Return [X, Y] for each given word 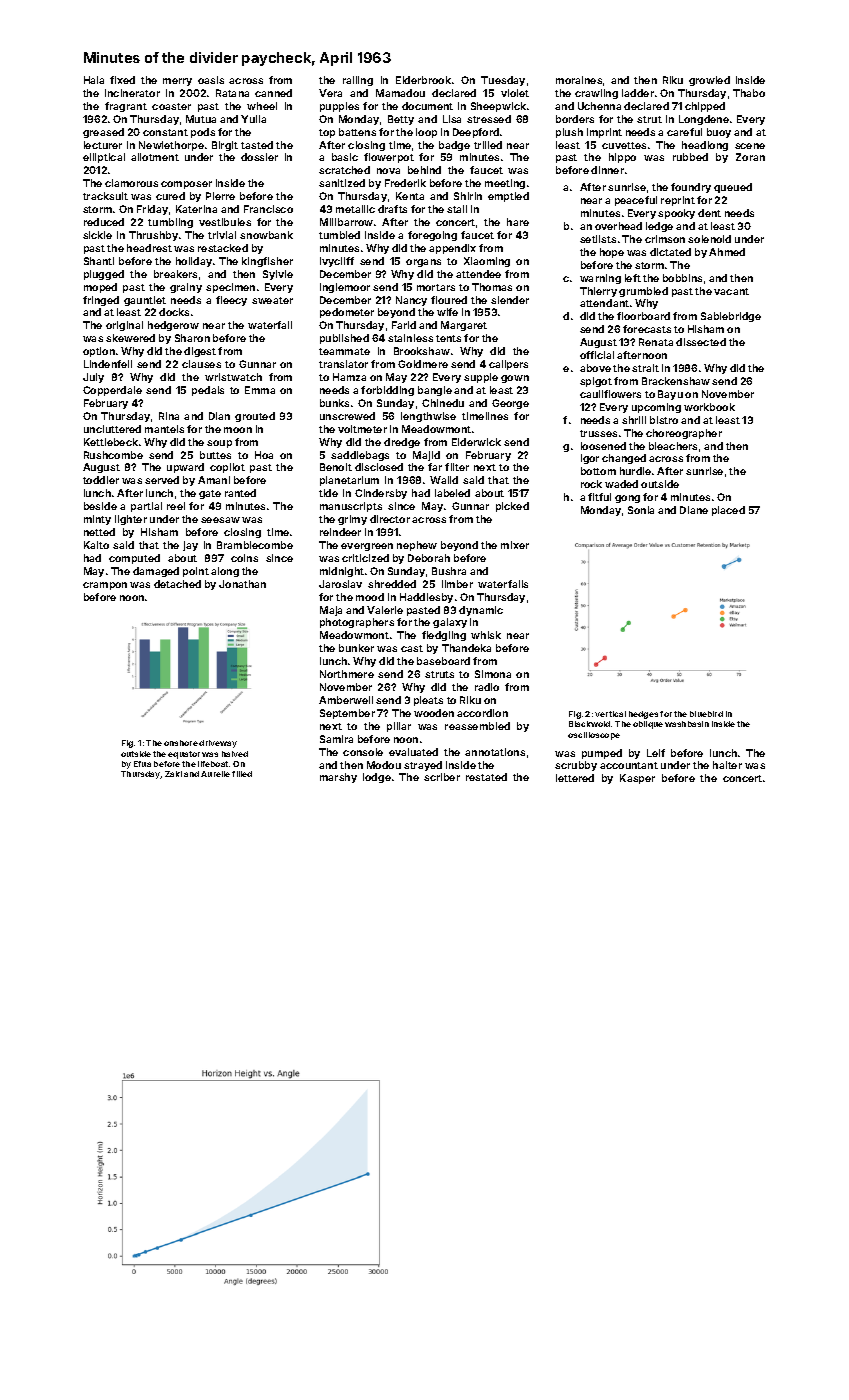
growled [709, 81]
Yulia [253, 119]
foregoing [432, 236]
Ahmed [727, 252]
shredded [392, 584]
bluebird [706, 714]
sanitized [342, 183]
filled [242, 774]
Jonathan [242, 584]
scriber [442, 777]
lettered [575, 778]
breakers [175, 274]
